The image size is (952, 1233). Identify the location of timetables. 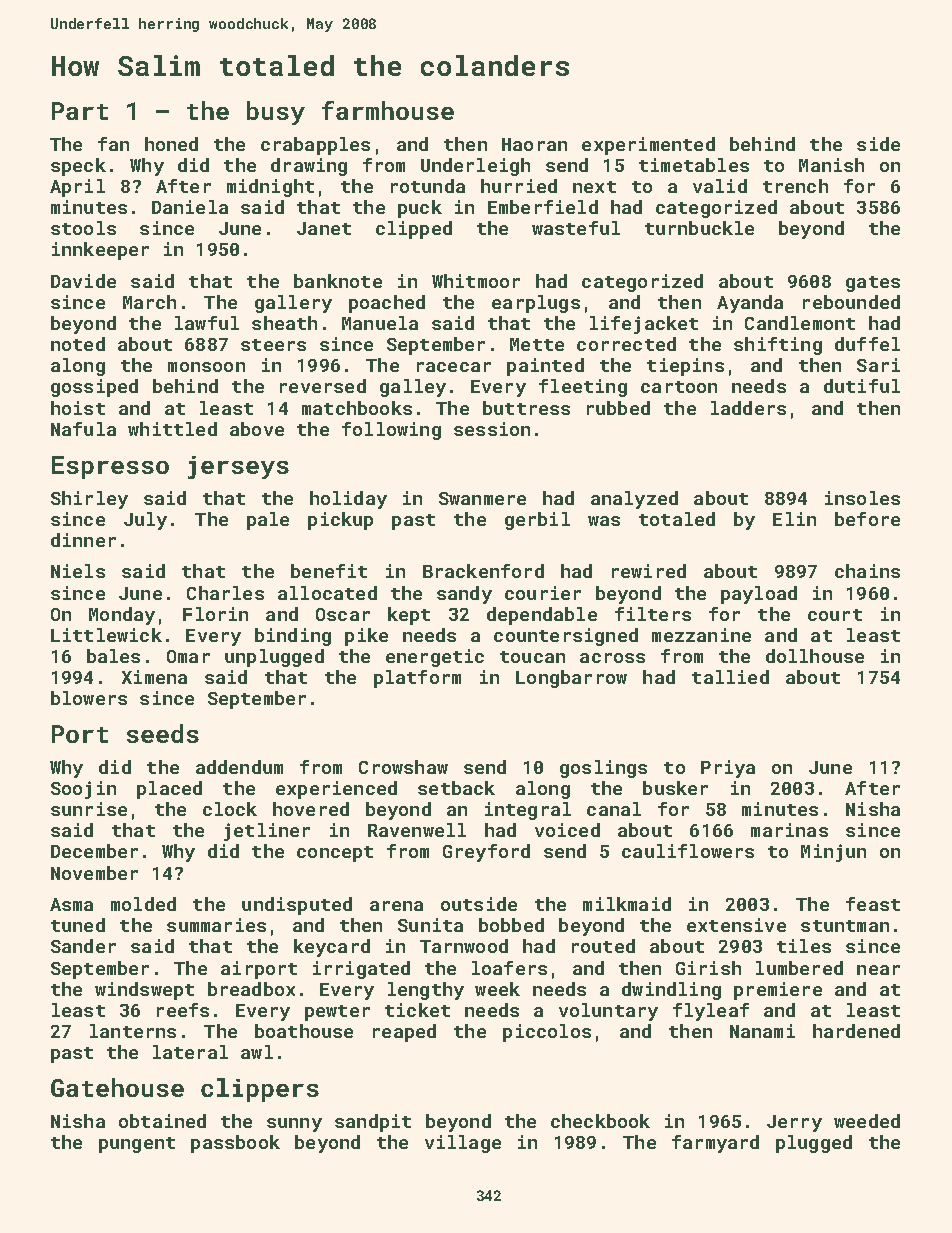
(694, 165).
